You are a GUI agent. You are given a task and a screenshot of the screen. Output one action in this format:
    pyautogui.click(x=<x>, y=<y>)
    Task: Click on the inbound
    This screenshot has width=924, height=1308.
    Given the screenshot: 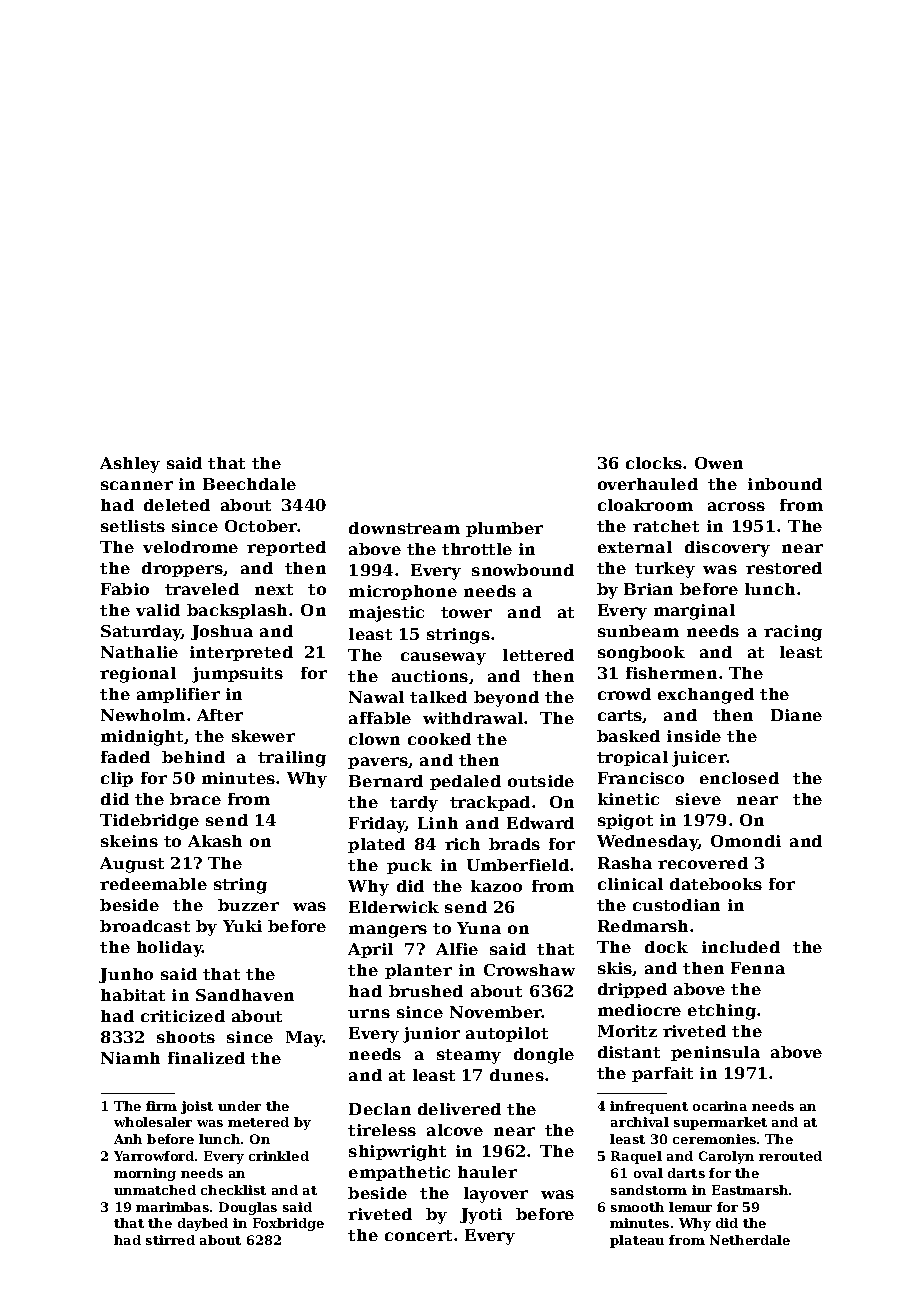 What is the action you would take?
    pyautogui.click(x=785, y=484)
